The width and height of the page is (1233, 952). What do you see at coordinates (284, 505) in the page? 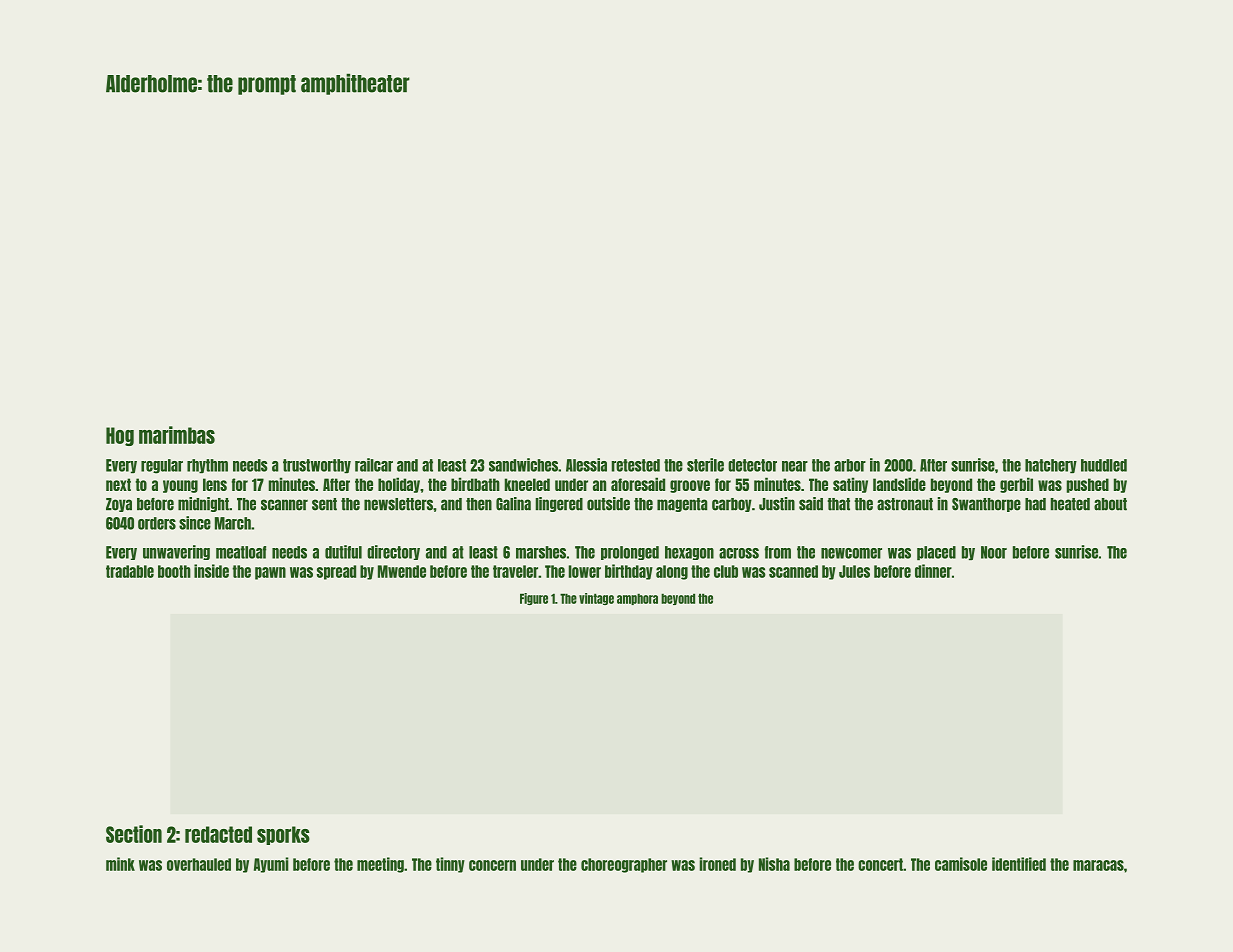
I see `scanner` at bounding box center [284, 505].
